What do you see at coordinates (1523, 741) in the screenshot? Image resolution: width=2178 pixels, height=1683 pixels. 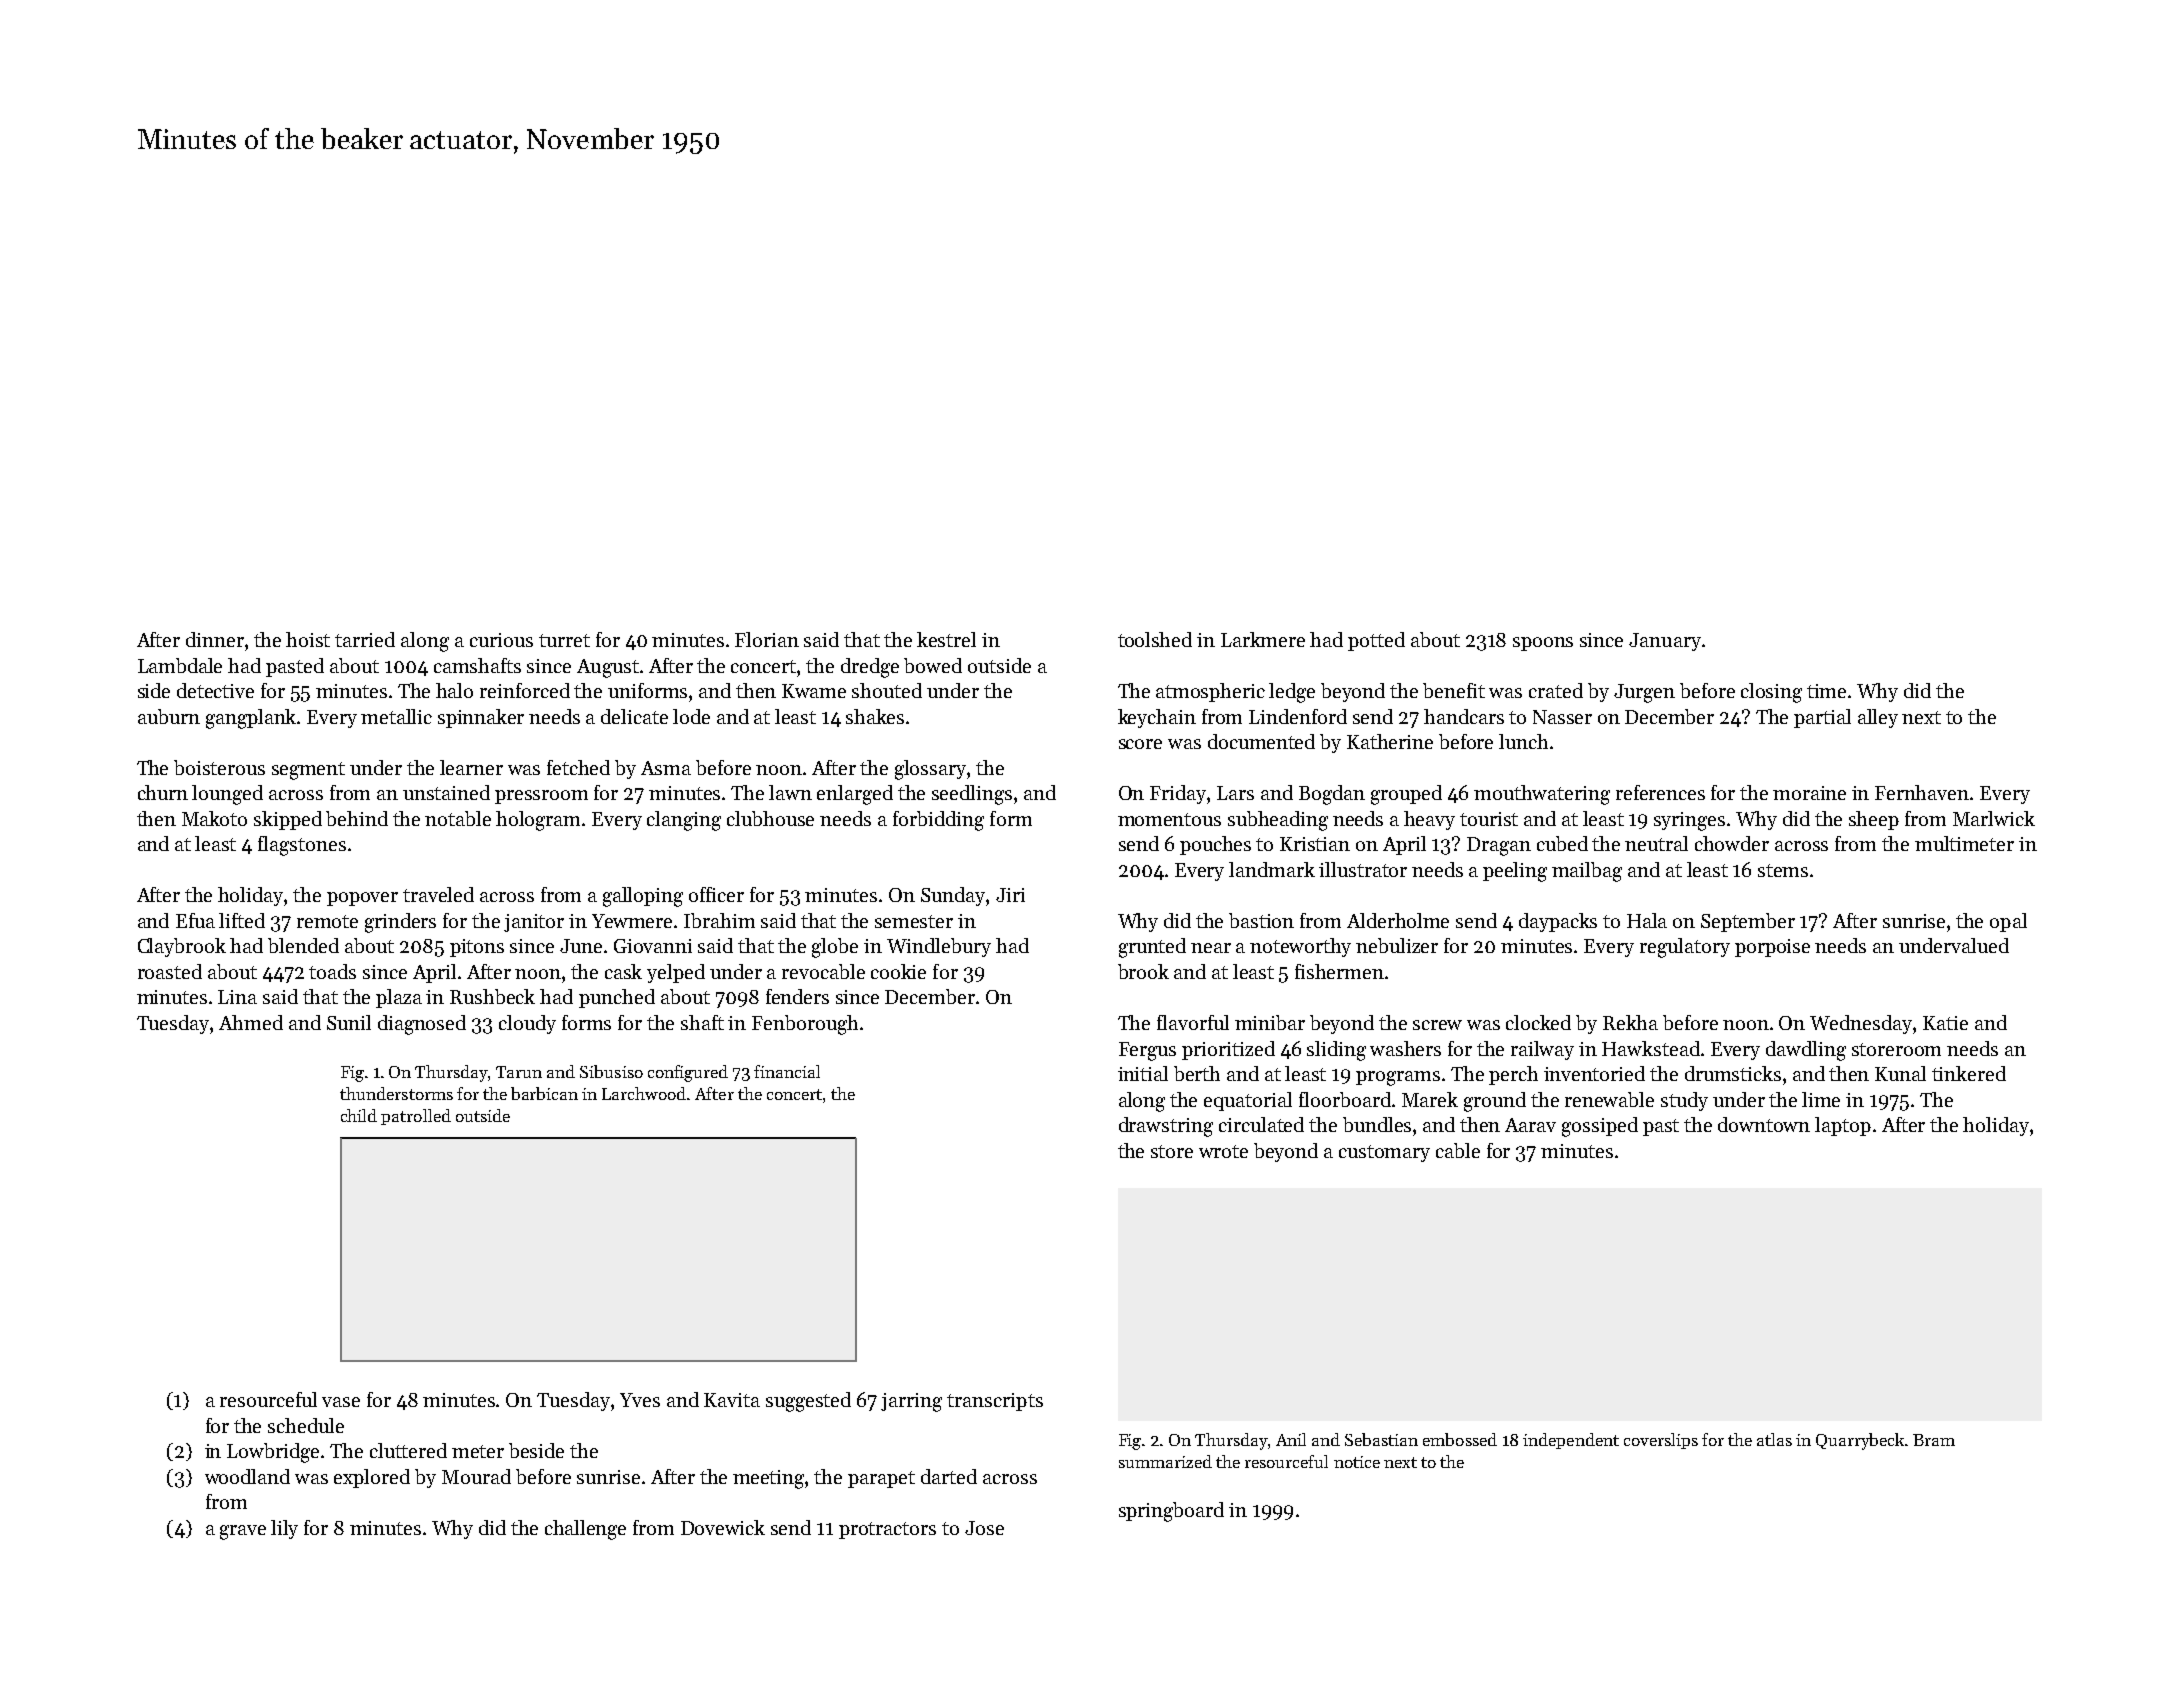 I see `lunch` at bounding box center [1523, 741].
